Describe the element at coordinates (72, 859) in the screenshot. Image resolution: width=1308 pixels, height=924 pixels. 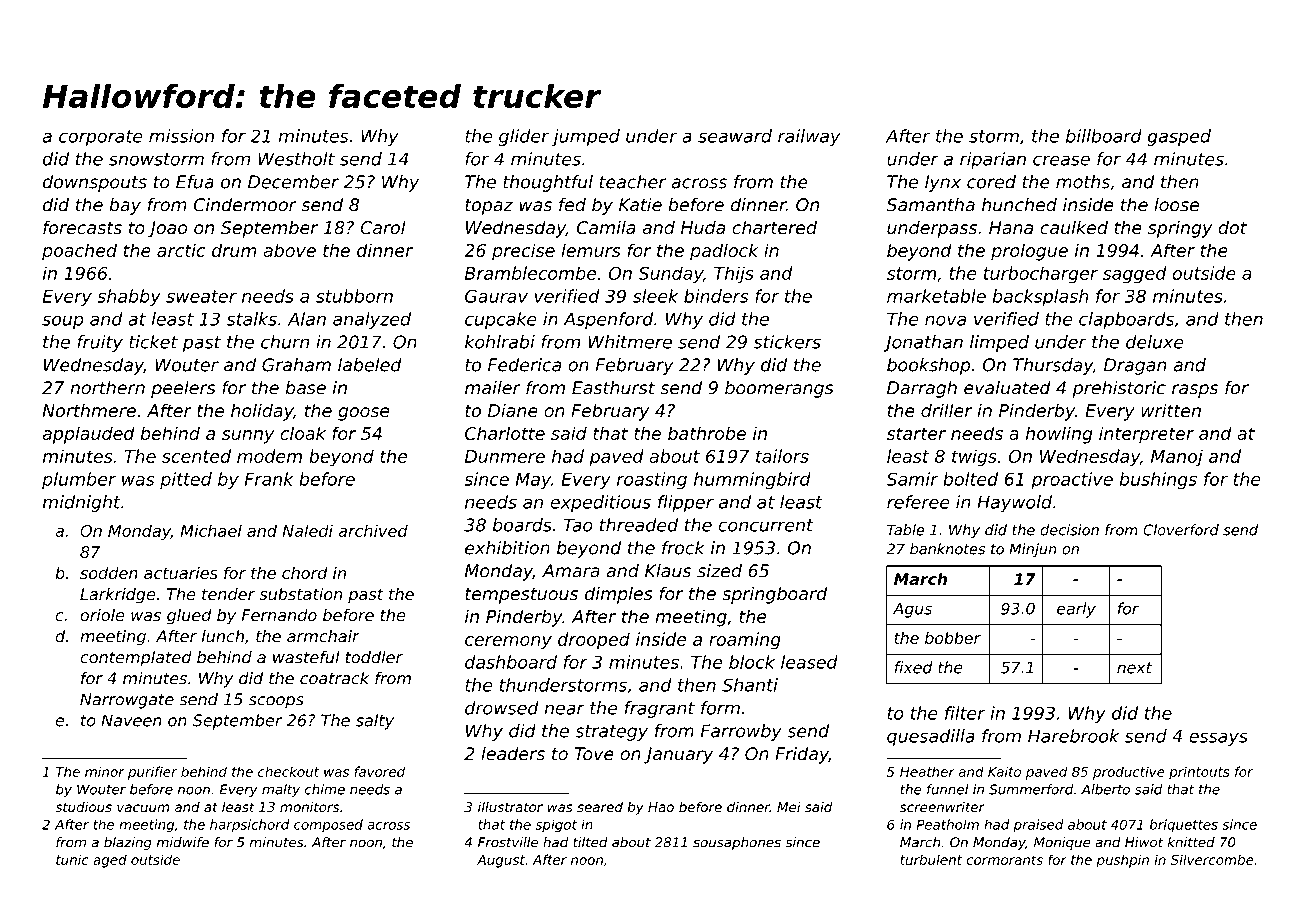
I see `tunic` at that location.
